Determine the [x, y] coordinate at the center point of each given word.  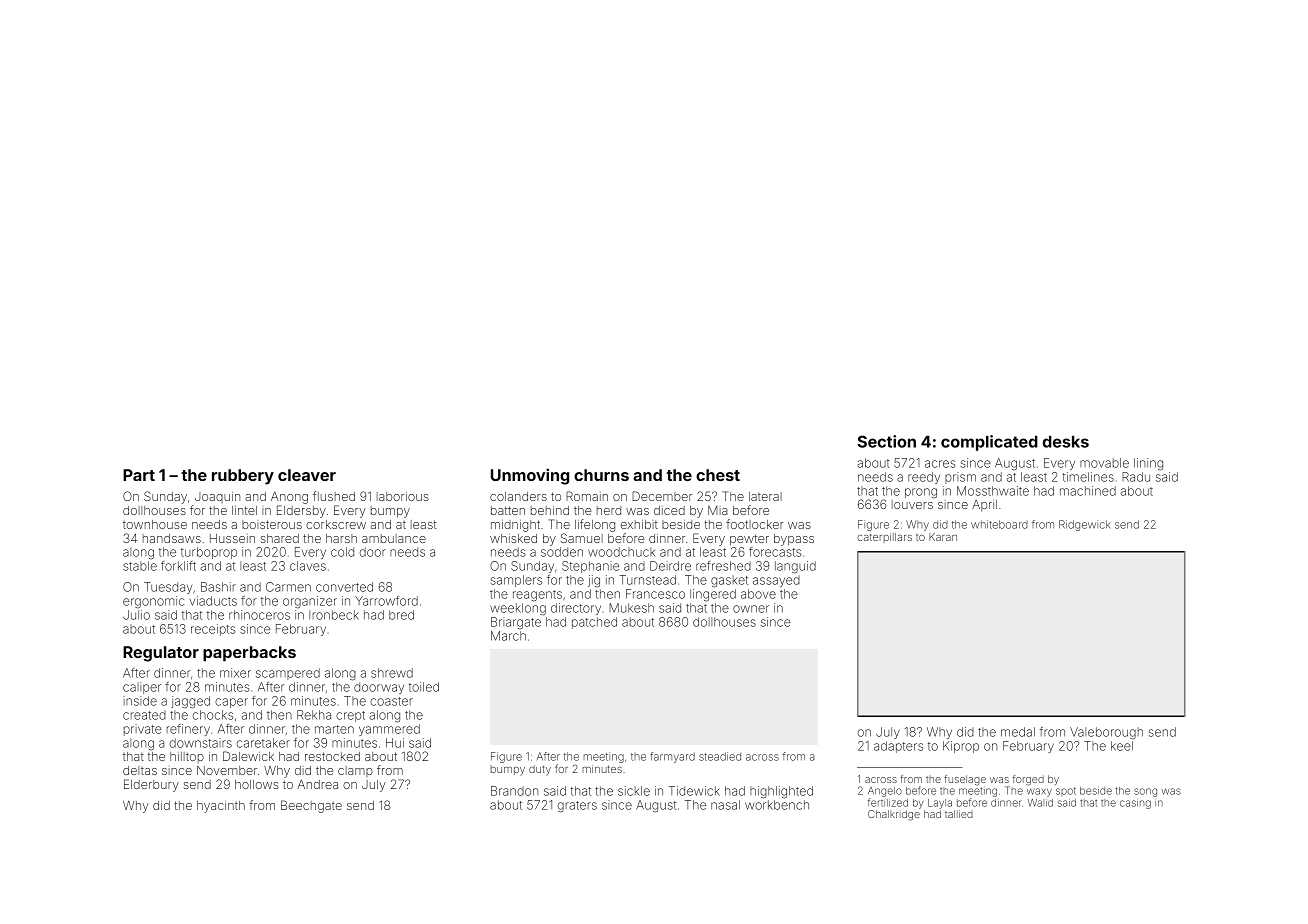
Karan [943, 537]
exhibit [639, 524]
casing [1135, 804]
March [508, 636]
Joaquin [217, 497]
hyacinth [221, 807]
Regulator [161, 654]
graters [577, 807]
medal [1018, 732]
